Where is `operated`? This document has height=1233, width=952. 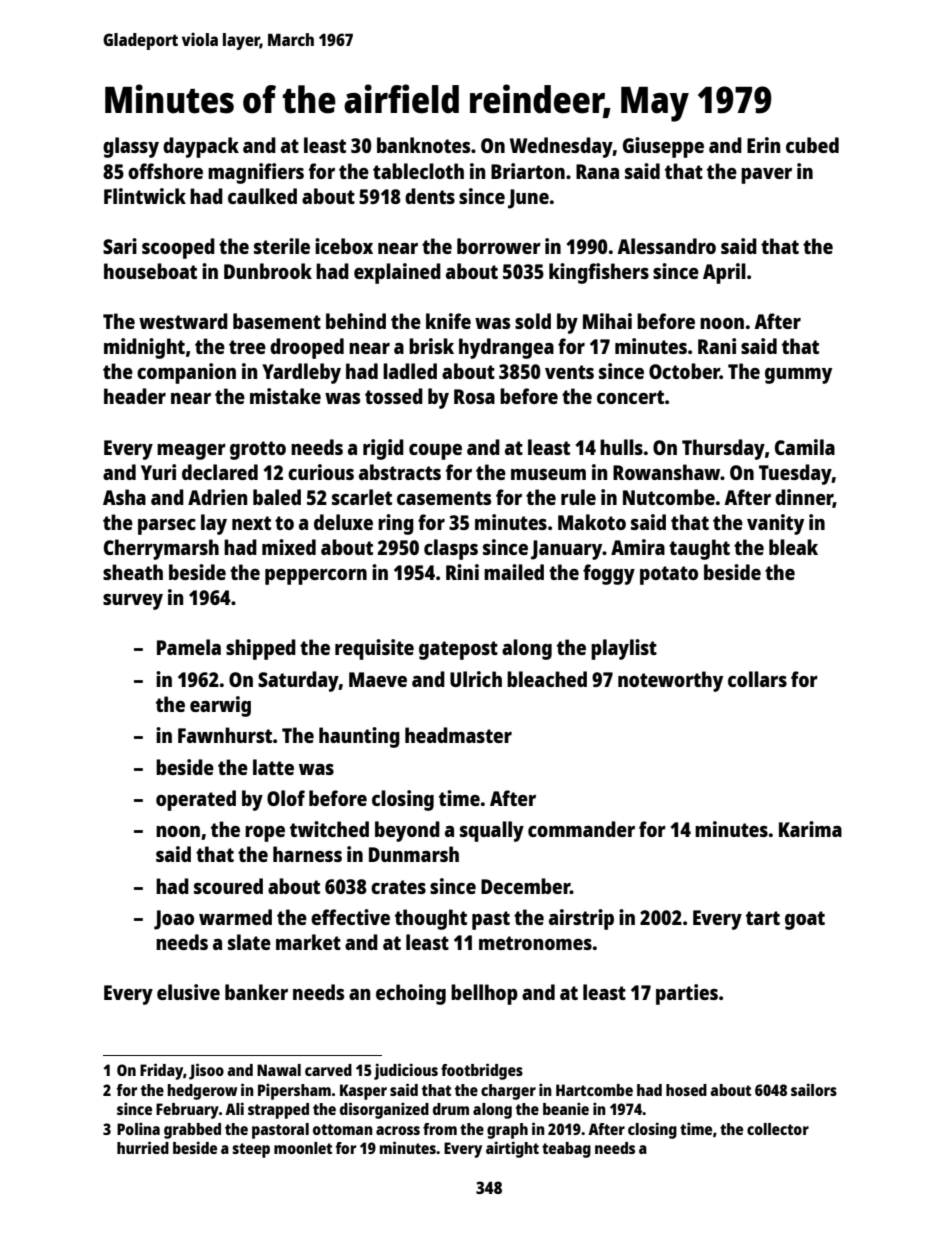 operated is located at coordinates (196, 800).
